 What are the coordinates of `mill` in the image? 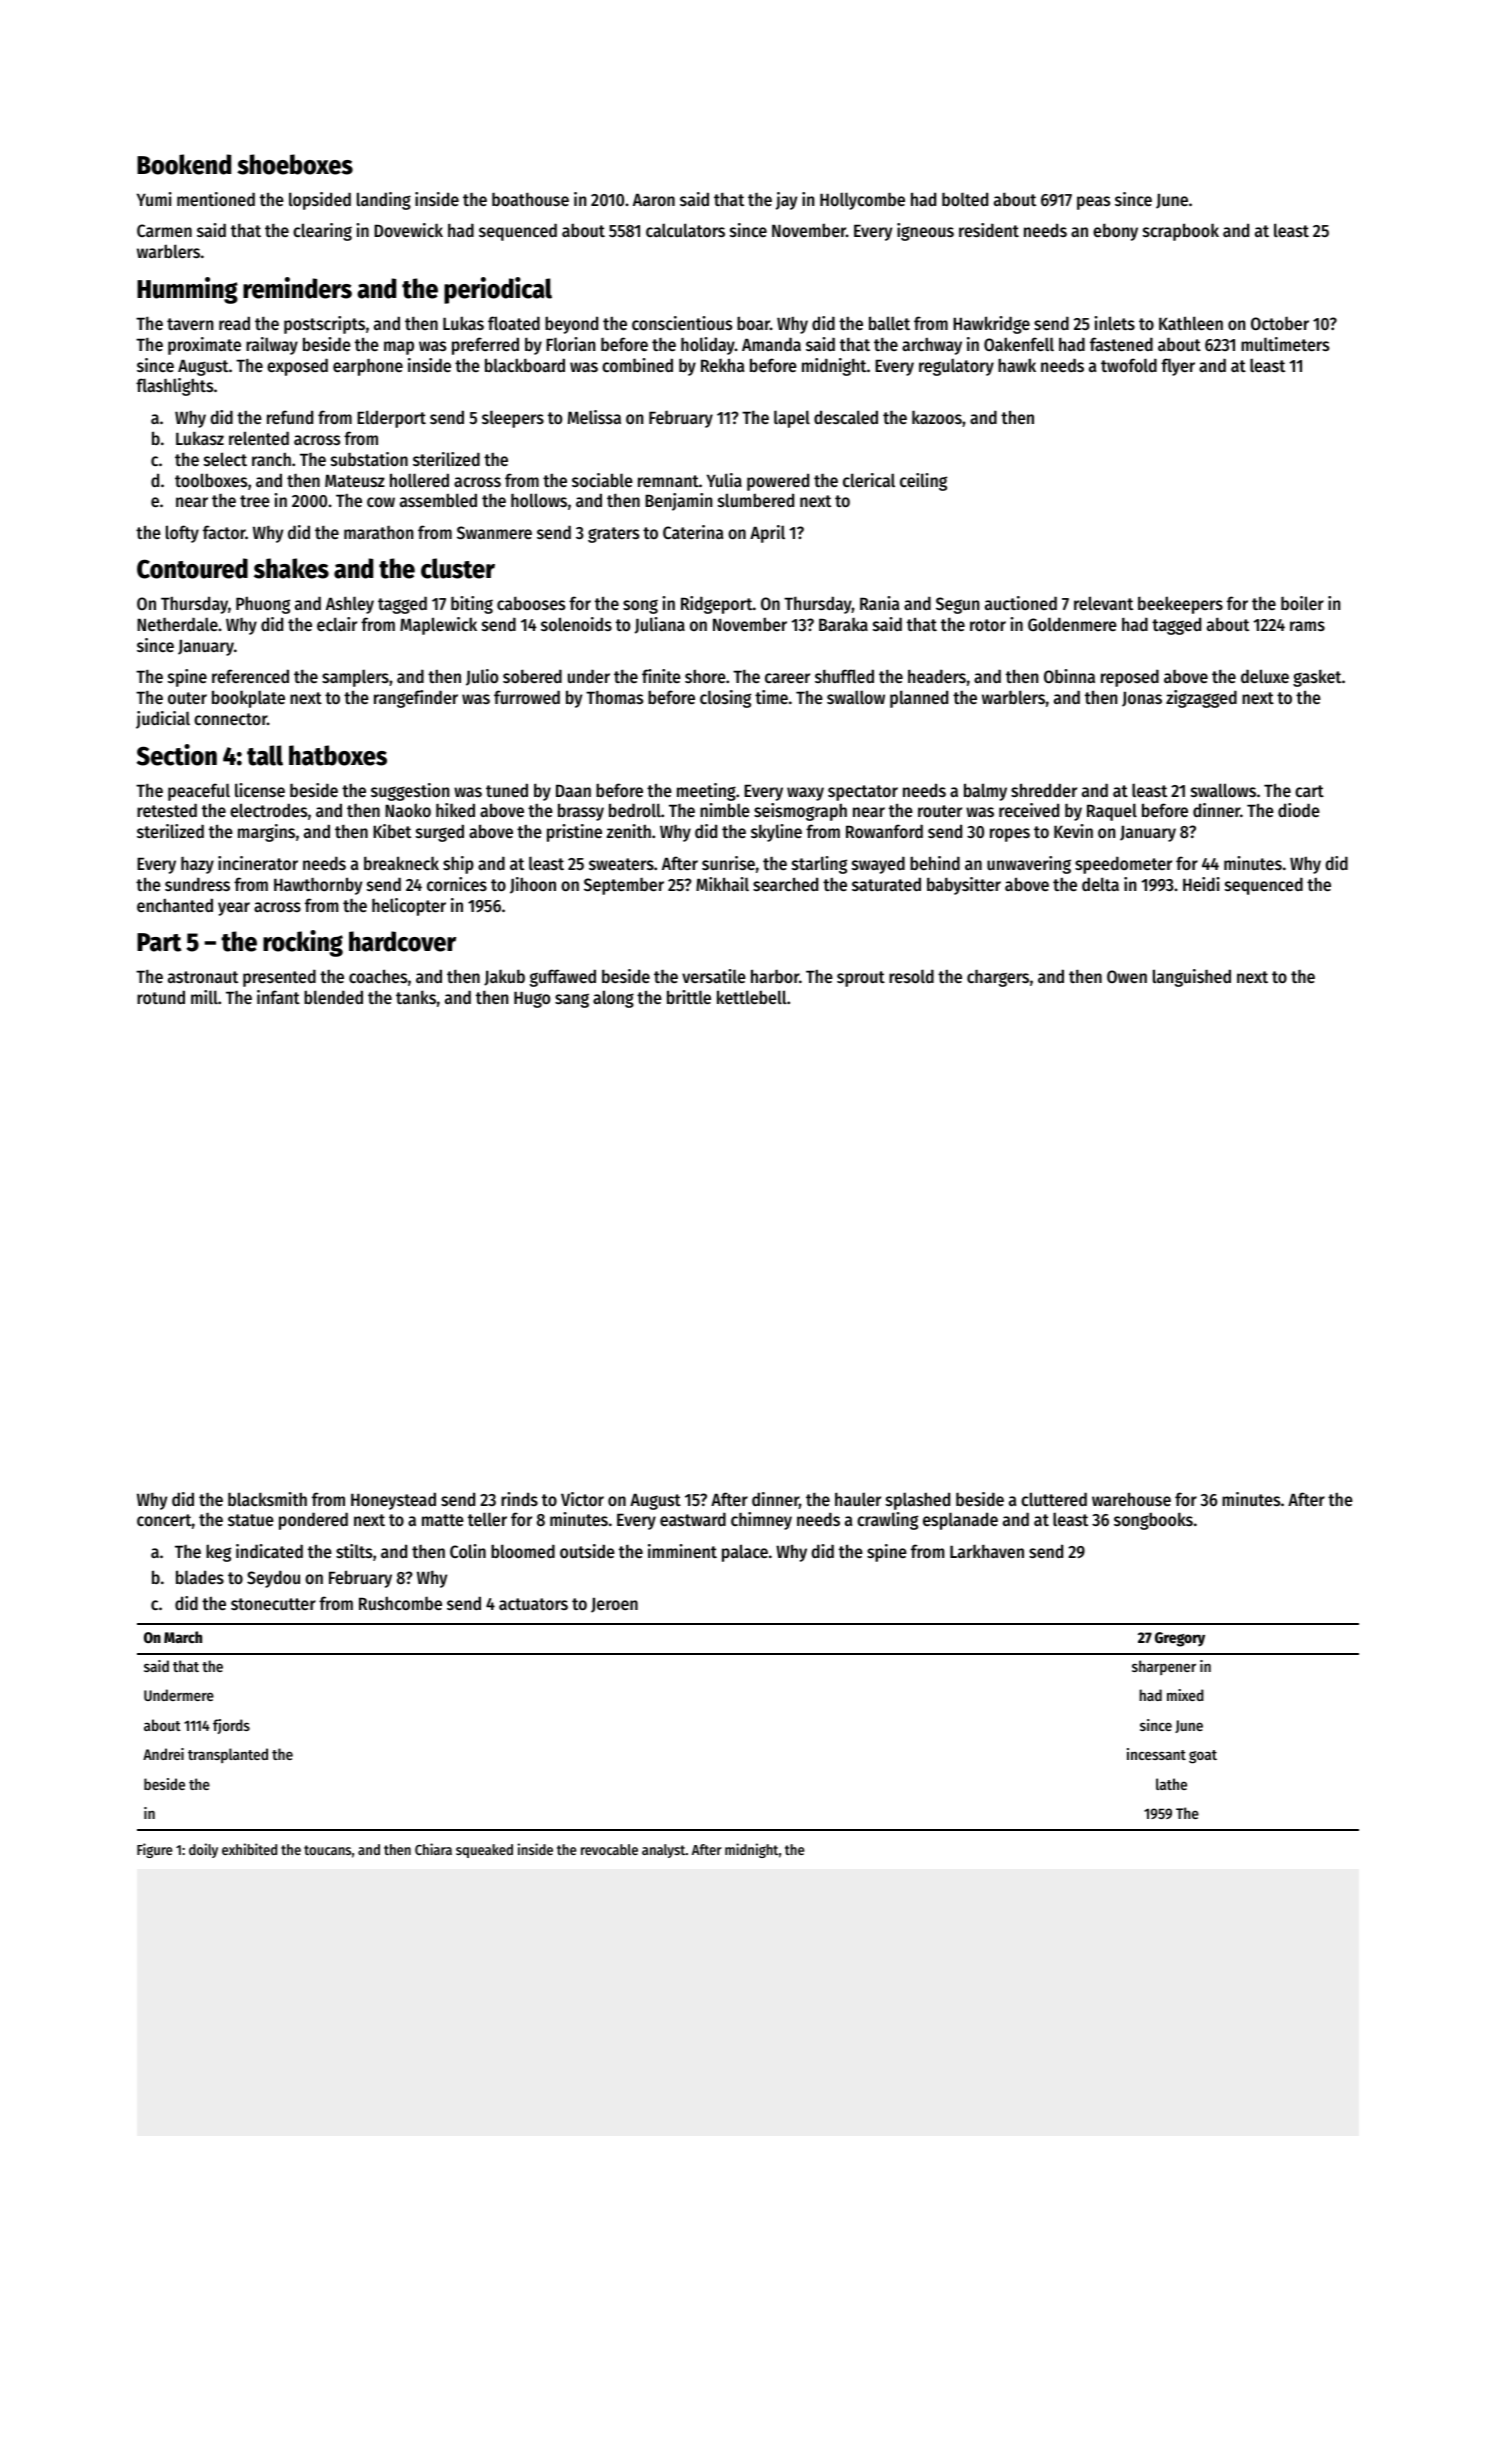 It's located at (204, 997).
